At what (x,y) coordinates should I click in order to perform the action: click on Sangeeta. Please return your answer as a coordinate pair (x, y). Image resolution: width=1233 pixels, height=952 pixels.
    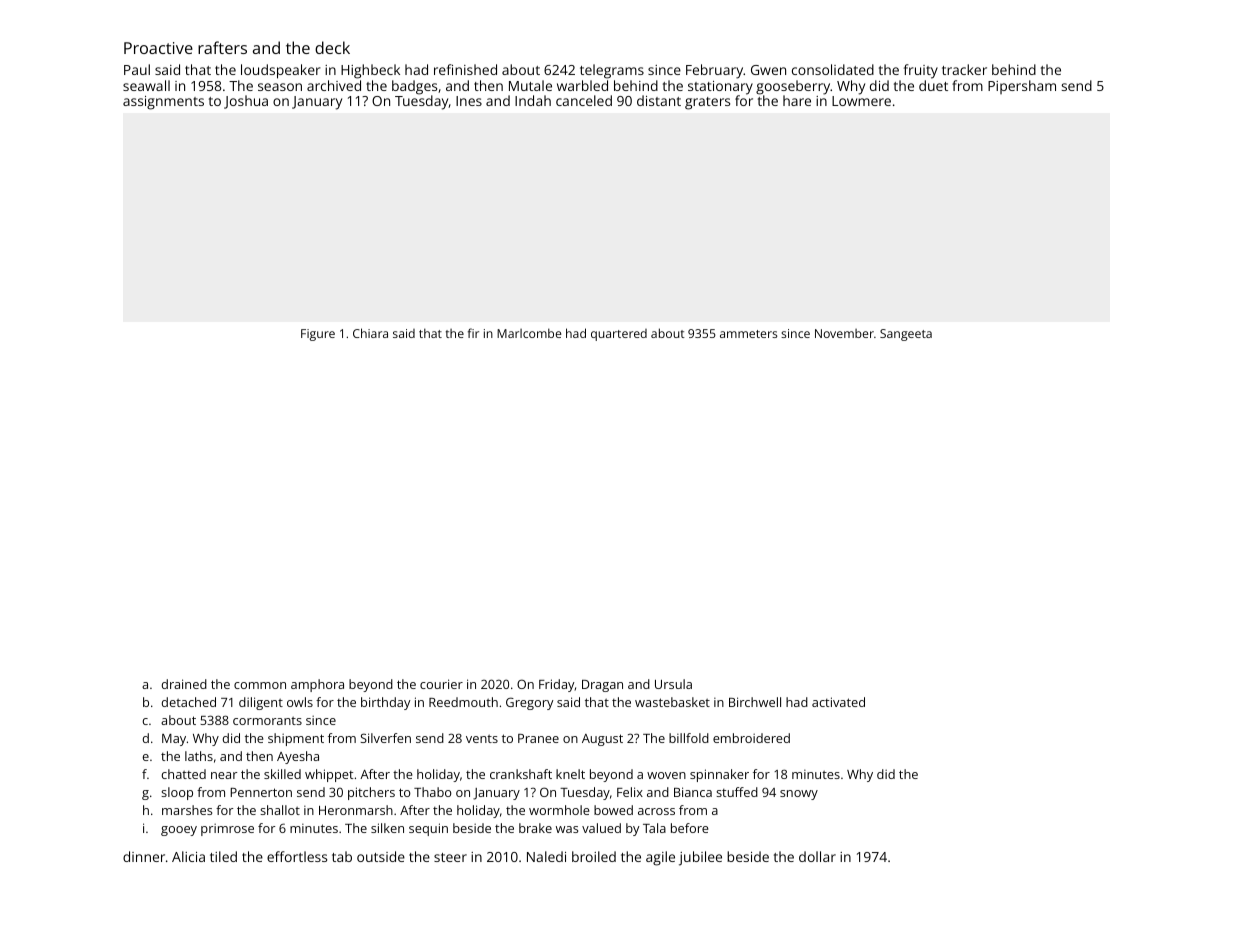
    Looking at the image, I should click on (906, 335).
